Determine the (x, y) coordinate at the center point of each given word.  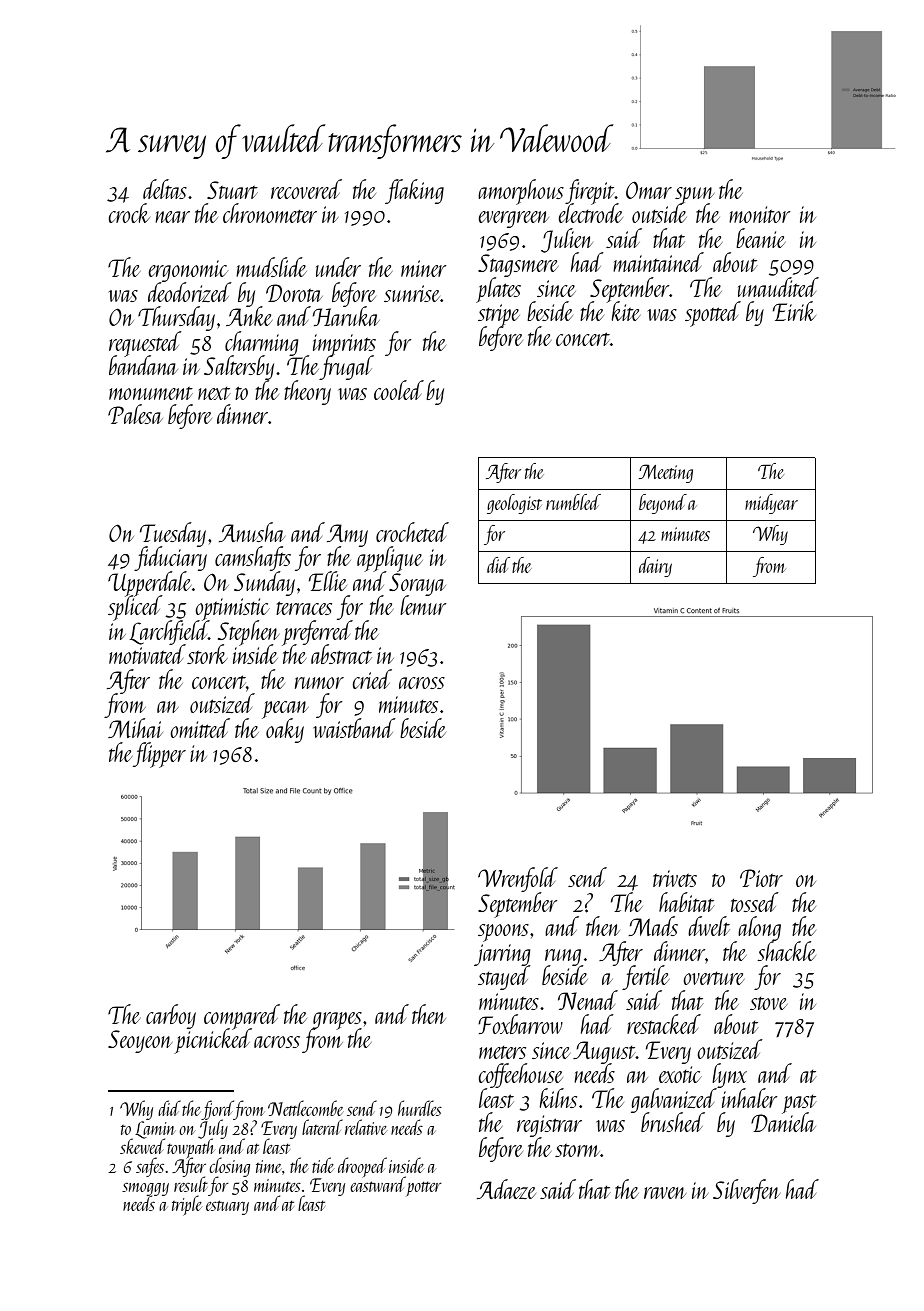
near (172, 217)
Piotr (761, 878)
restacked (664, 1024)
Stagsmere (518, 265)
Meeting (666, 473)
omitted (200, 728)
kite (625, 311)
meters (502, 1052)
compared (242, 1016)
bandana (143, 365)
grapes (337, 1020)
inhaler (749, 1098)
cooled (399, 390)
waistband (354, 728)
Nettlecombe (306, 1108)
